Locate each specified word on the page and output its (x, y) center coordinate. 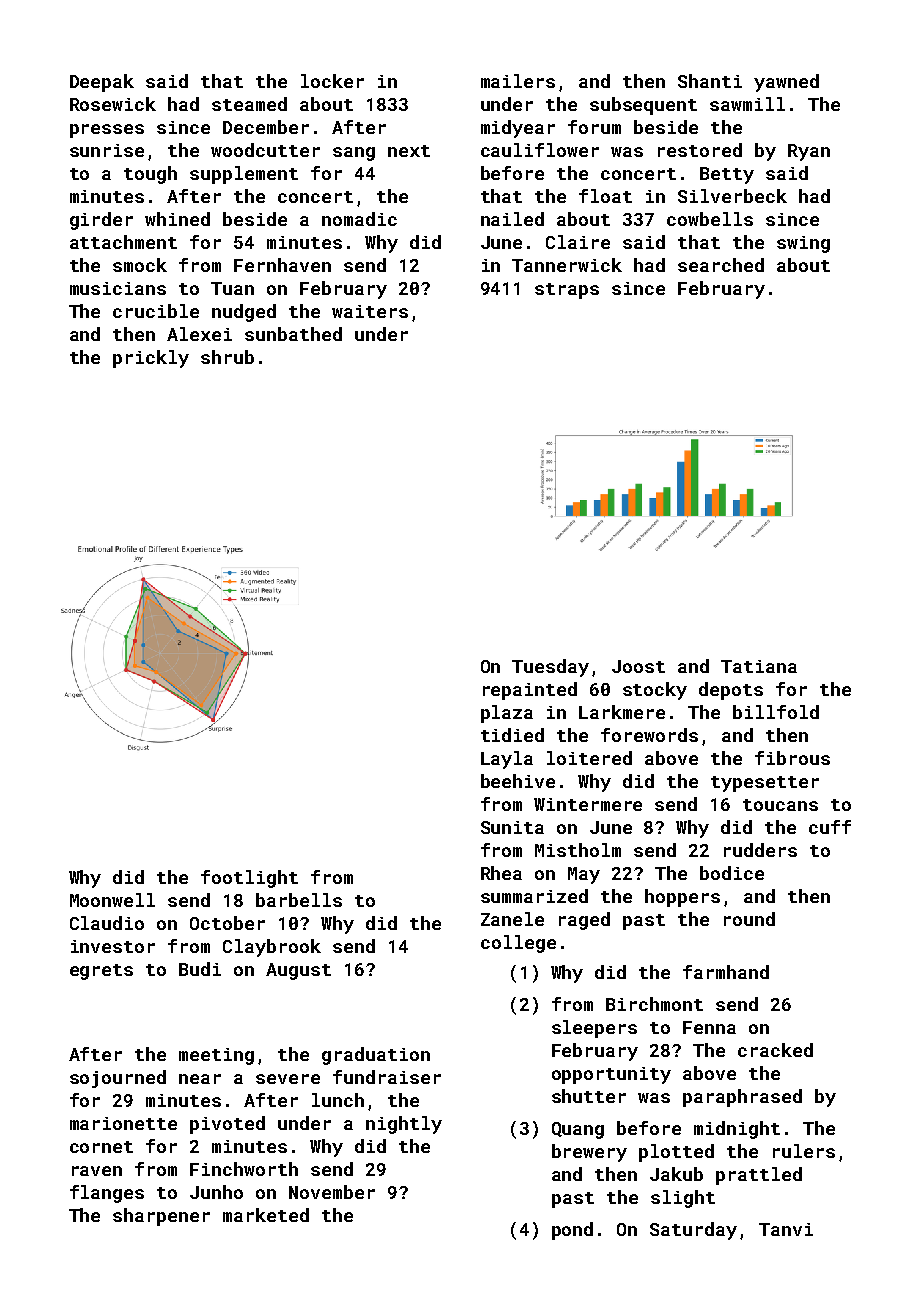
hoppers (682, 898)
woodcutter (265, 150)
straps (567, 291)
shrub (227, 357)
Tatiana (759, 666)
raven (97, 1171)
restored (700, 150)
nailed (512, 219)
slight (683, 1199)
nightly (404, 1125)
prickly (151, 359)
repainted (530, 691)
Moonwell (112, 900)
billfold (776, 712)
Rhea (501, 873)
